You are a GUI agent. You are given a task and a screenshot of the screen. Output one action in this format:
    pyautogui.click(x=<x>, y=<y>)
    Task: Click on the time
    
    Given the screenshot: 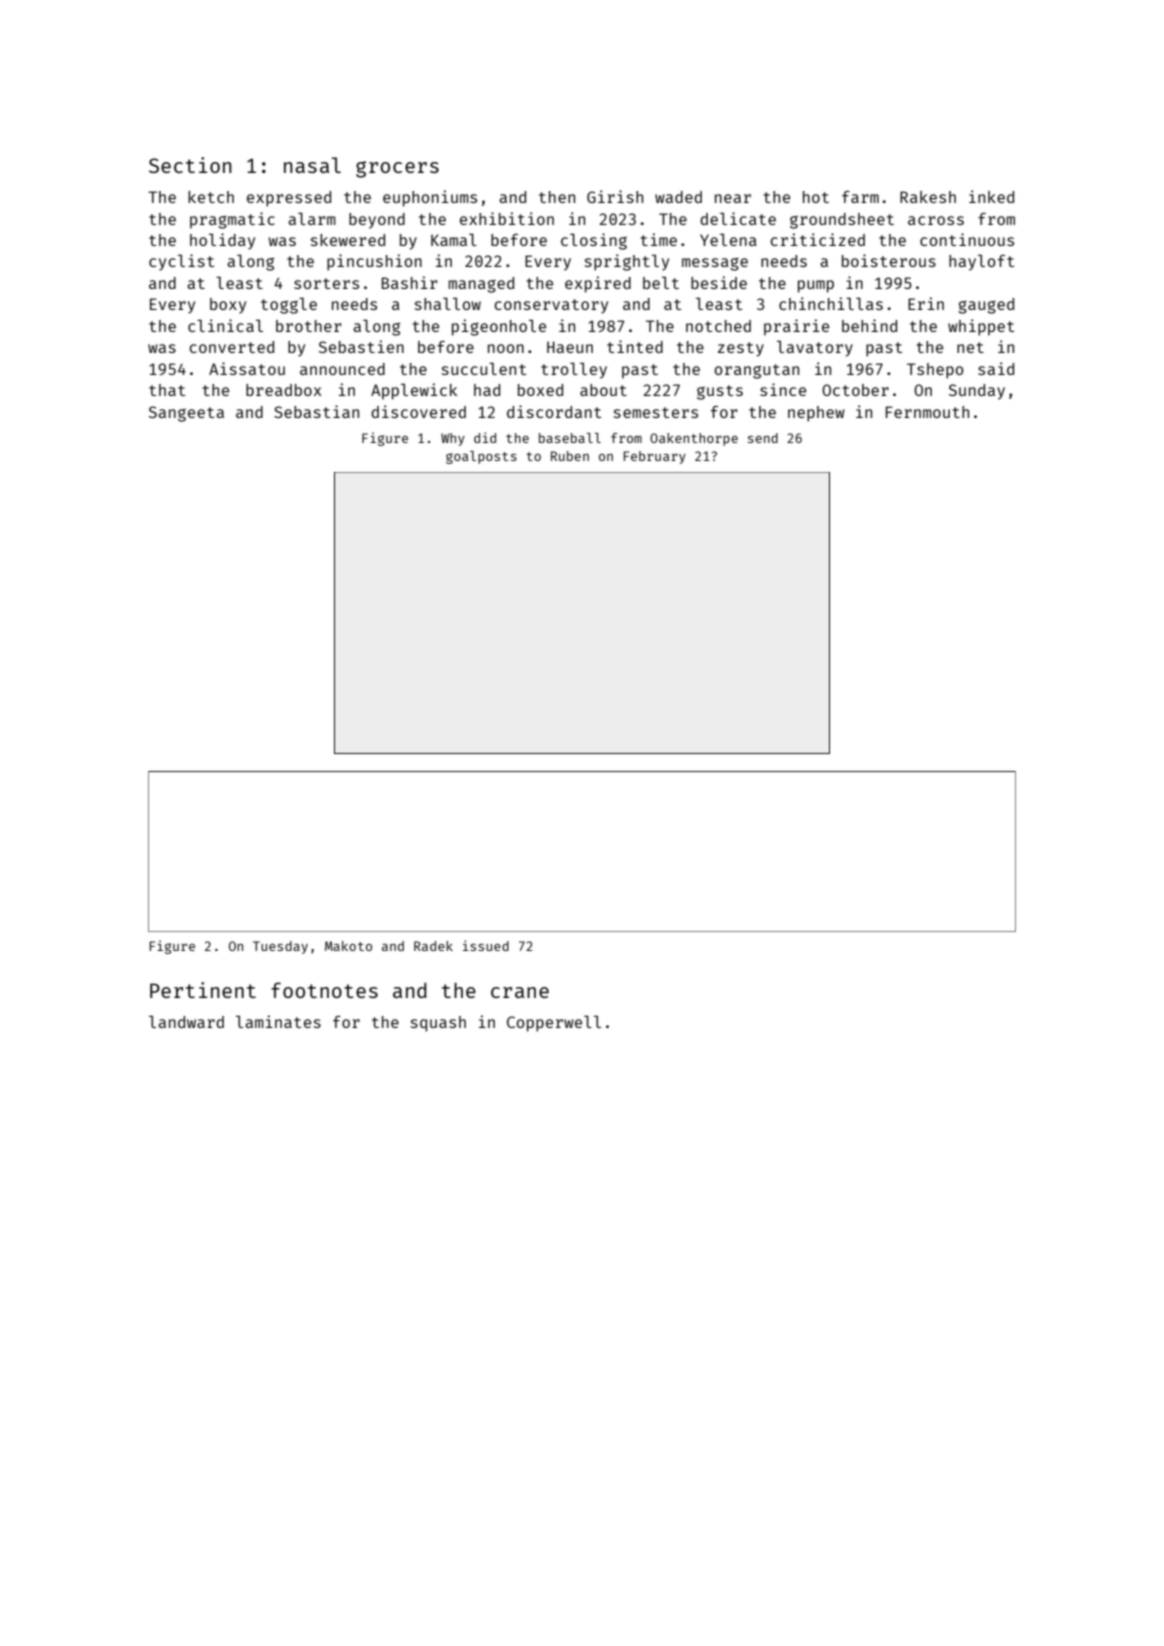 What is the action you would take?
    pyautogui.click(x=658, y=239)
